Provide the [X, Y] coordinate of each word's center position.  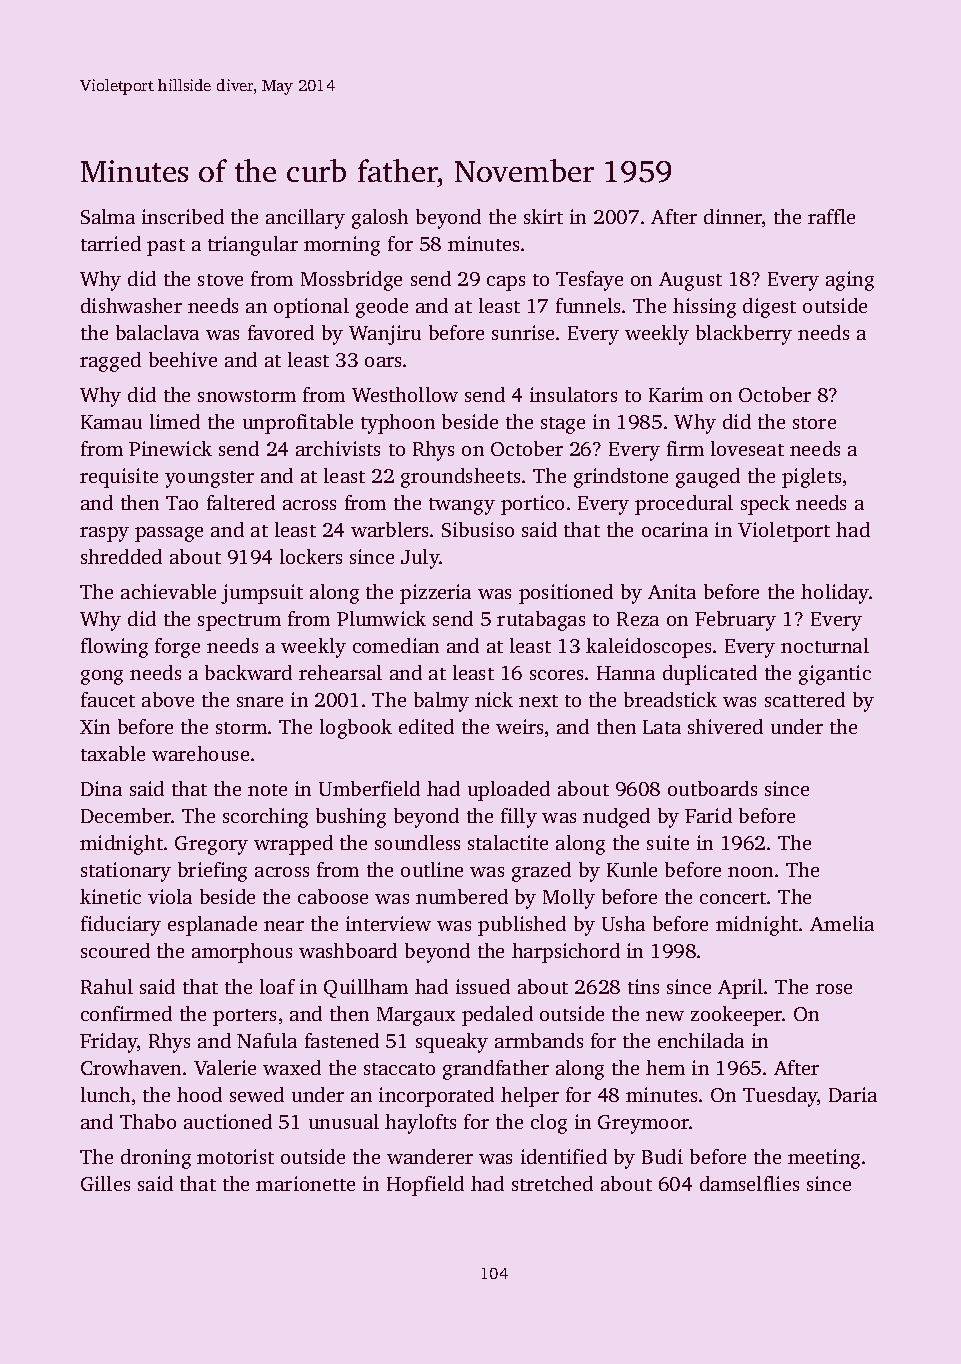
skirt [543, 216]
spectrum [239, 622]
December [126, 815]
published [522, 926]
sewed [257, 1094]
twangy [462, 506]
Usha [623, 923]
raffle [831, 216]
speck [765, 505]
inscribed [183, 216]
